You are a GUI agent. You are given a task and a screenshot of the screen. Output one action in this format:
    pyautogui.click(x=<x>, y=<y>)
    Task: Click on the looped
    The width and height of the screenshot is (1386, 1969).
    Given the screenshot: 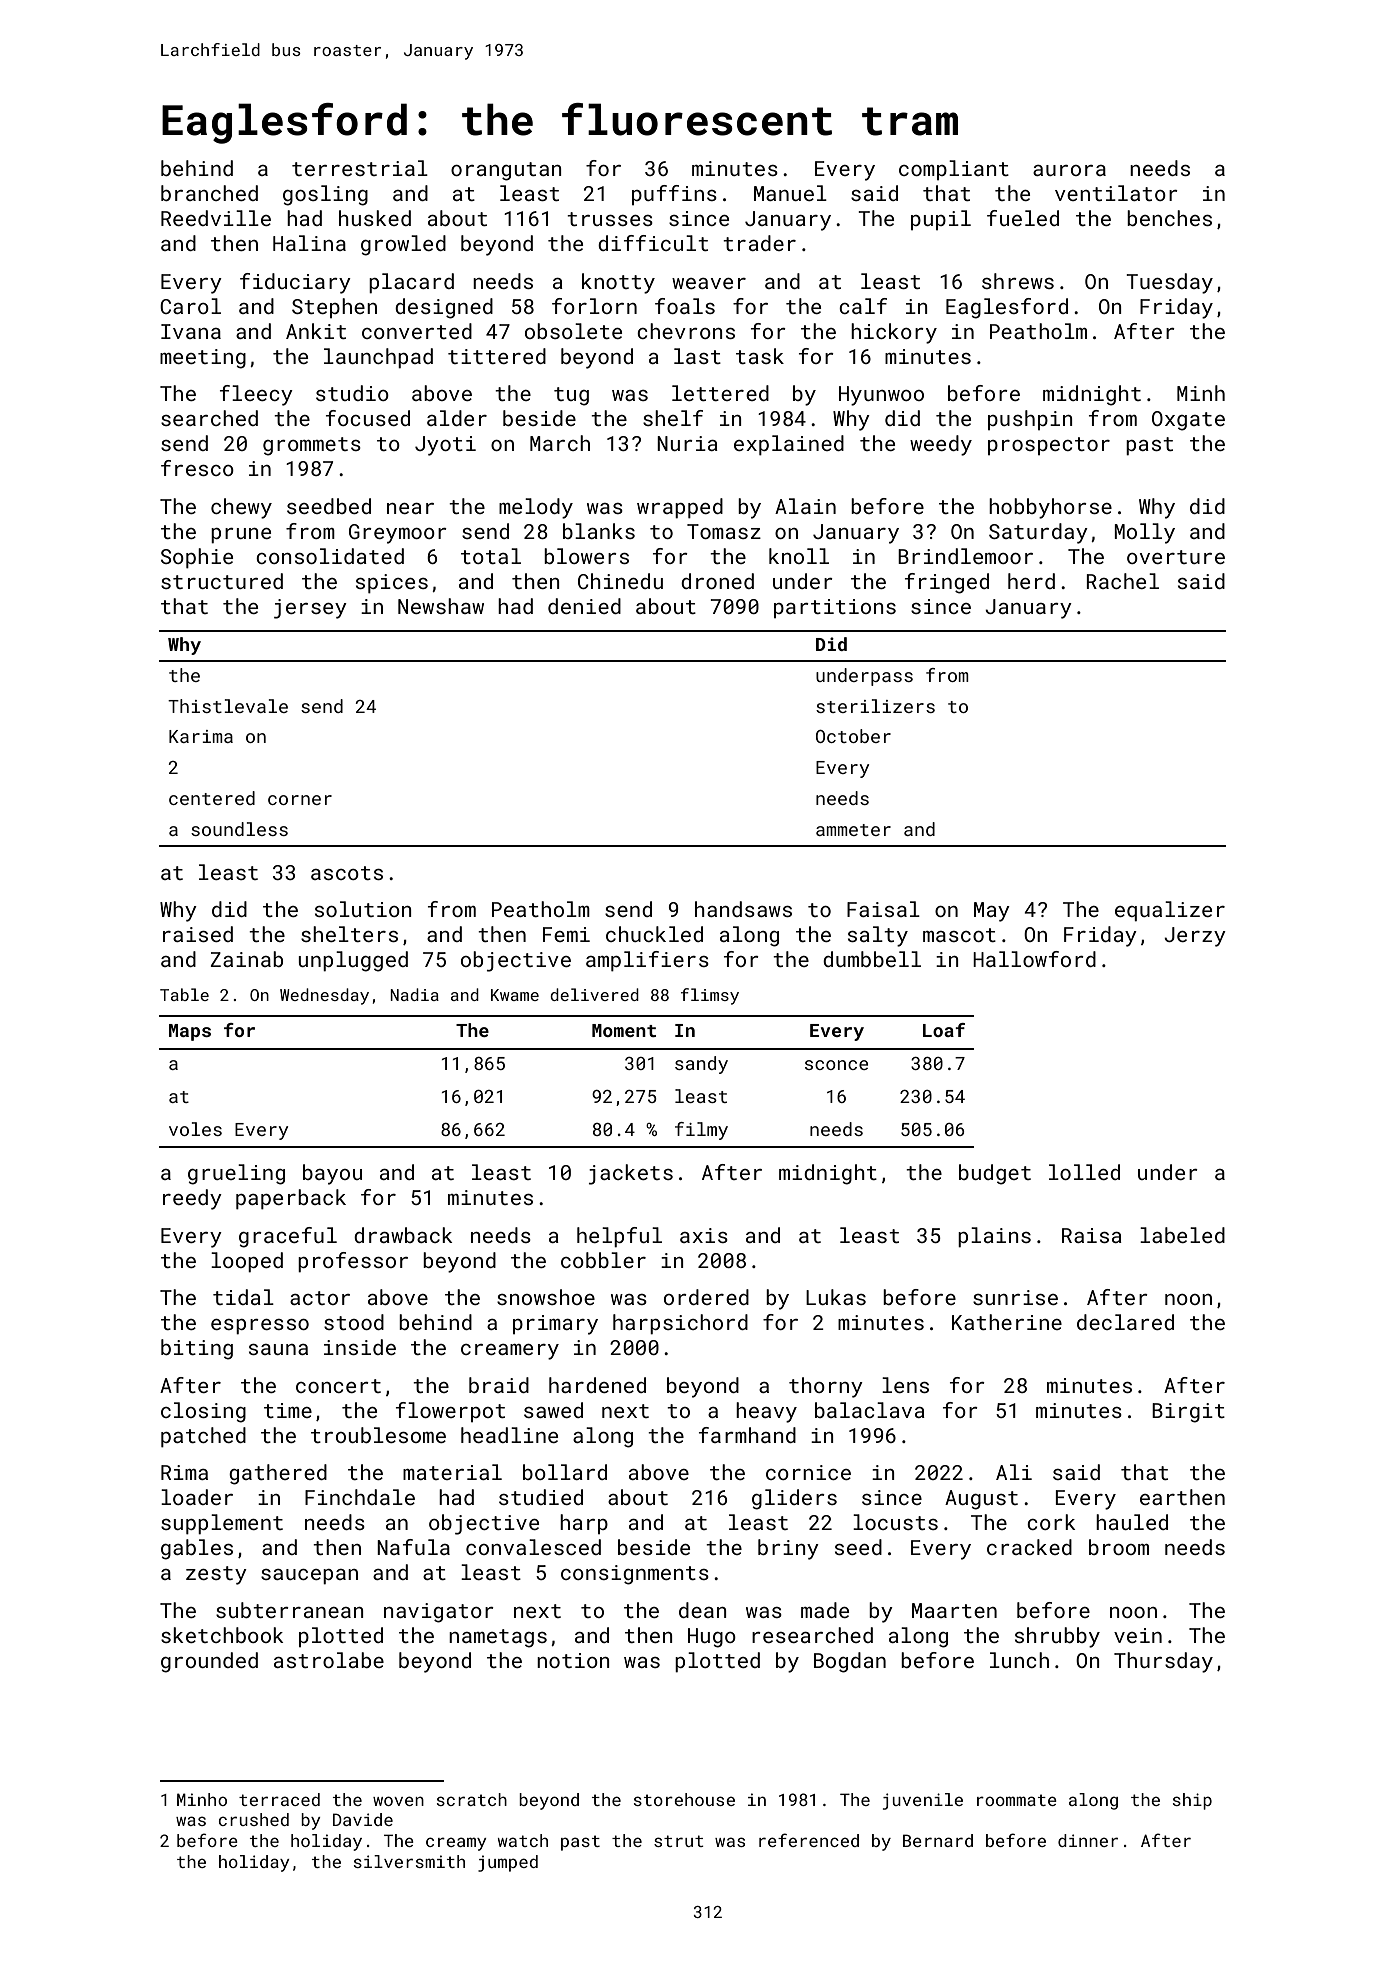 What is the action you would take?
    pyautogui.click(x=247, y=1262)
